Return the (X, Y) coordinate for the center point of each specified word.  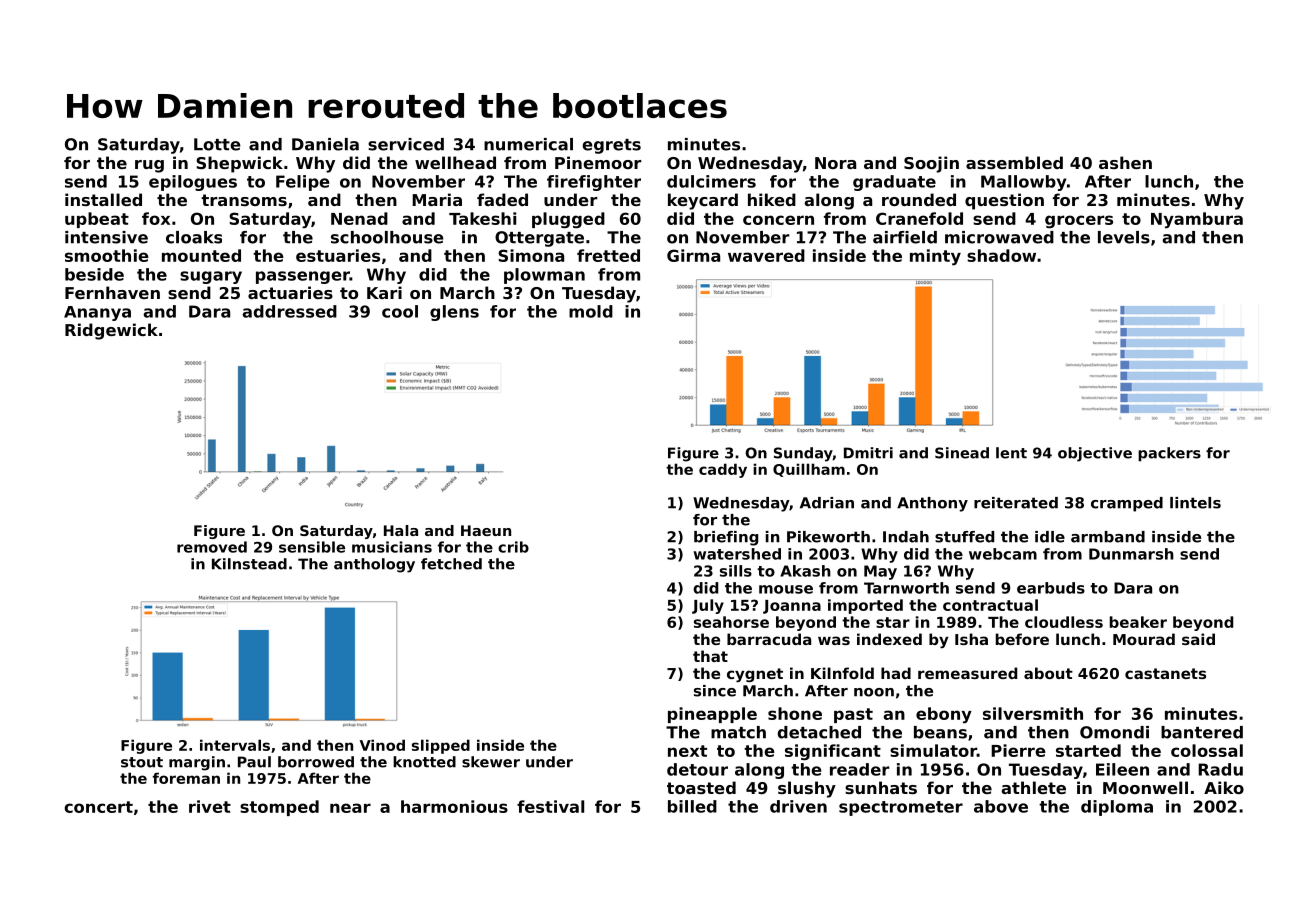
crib (513, 547)
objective (1095, 454)
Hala (401, 530)
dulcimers (711, 181)
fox (156, 218)
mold (591, 311)
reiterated (1016, 503)
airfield (905, 237)
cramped (1127, 504)
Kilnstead (249, 564)
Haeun (486, 530)
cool (400, 311)
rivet (210, 806)
